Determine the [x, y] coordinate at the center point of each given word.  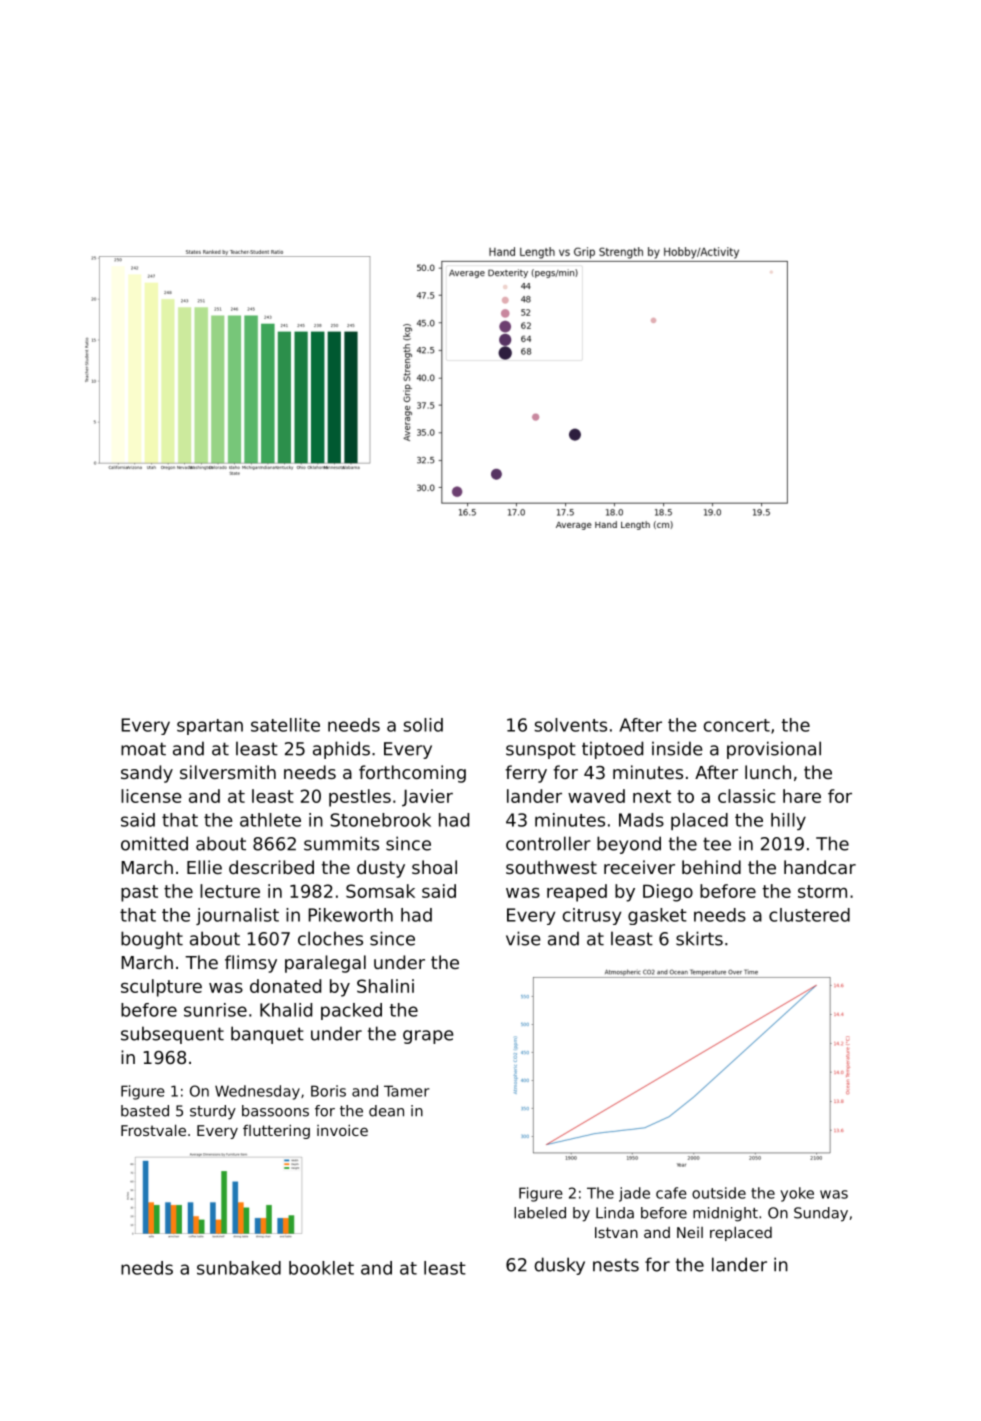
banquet [267, 1035]
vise [523, 938]
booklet [321, 1268]
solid [423, 725]
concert [737, 725]
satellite [285, 725]
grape [428, 1037]
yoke [797, 1194]
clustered [809, 915]
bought [152, 940]
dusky [559, 1266]
